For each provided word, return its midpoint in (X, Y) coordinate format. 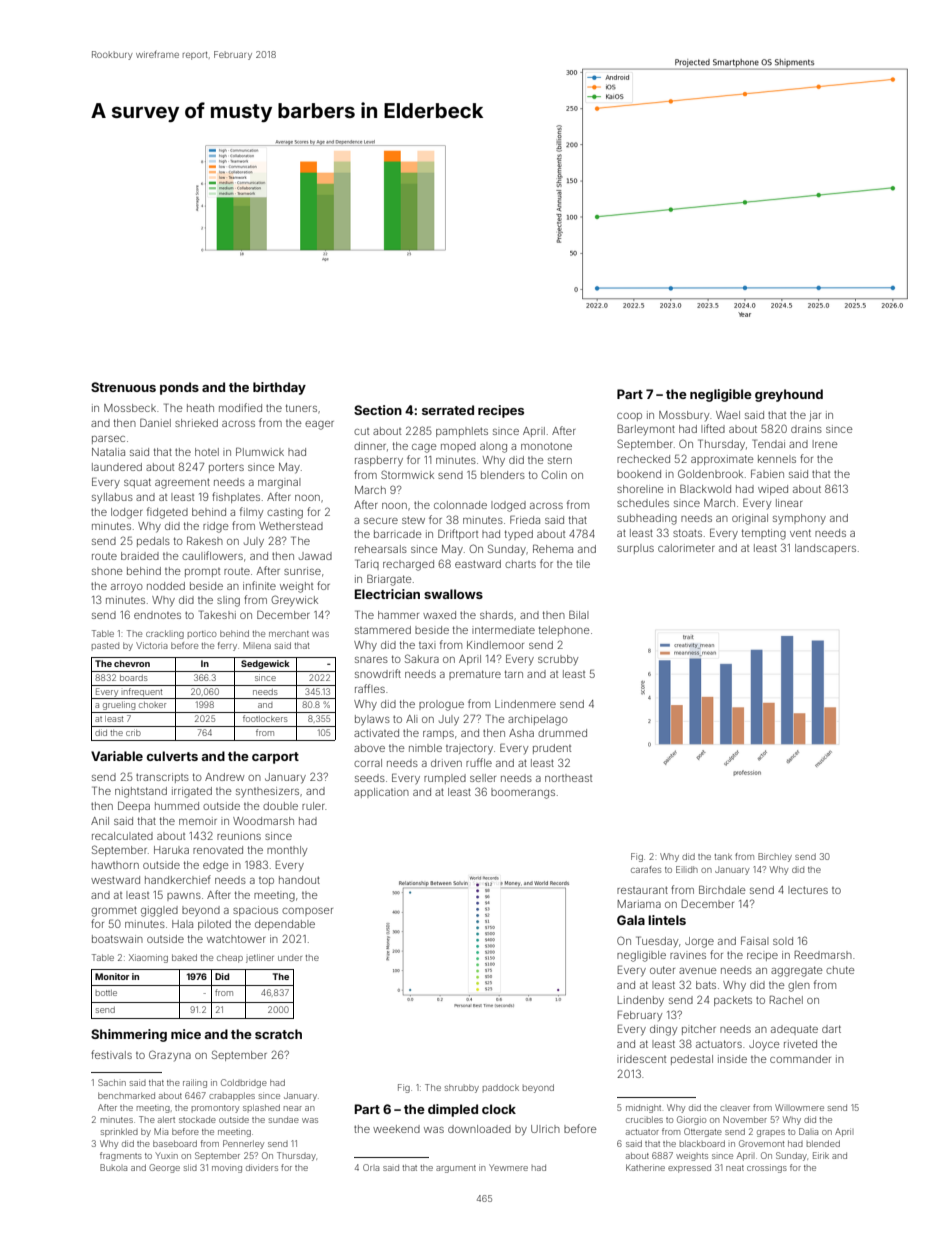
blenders (503, 475)
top (266, 881)
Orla (371, 1167)
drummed (562, 733)
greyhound (789, 395)
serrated (448, 410)
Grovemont (762, 1143)
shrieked (196, 423)
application (381, 793)
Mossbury (684, 416)
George (164, 1168)
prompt (202, 572)
